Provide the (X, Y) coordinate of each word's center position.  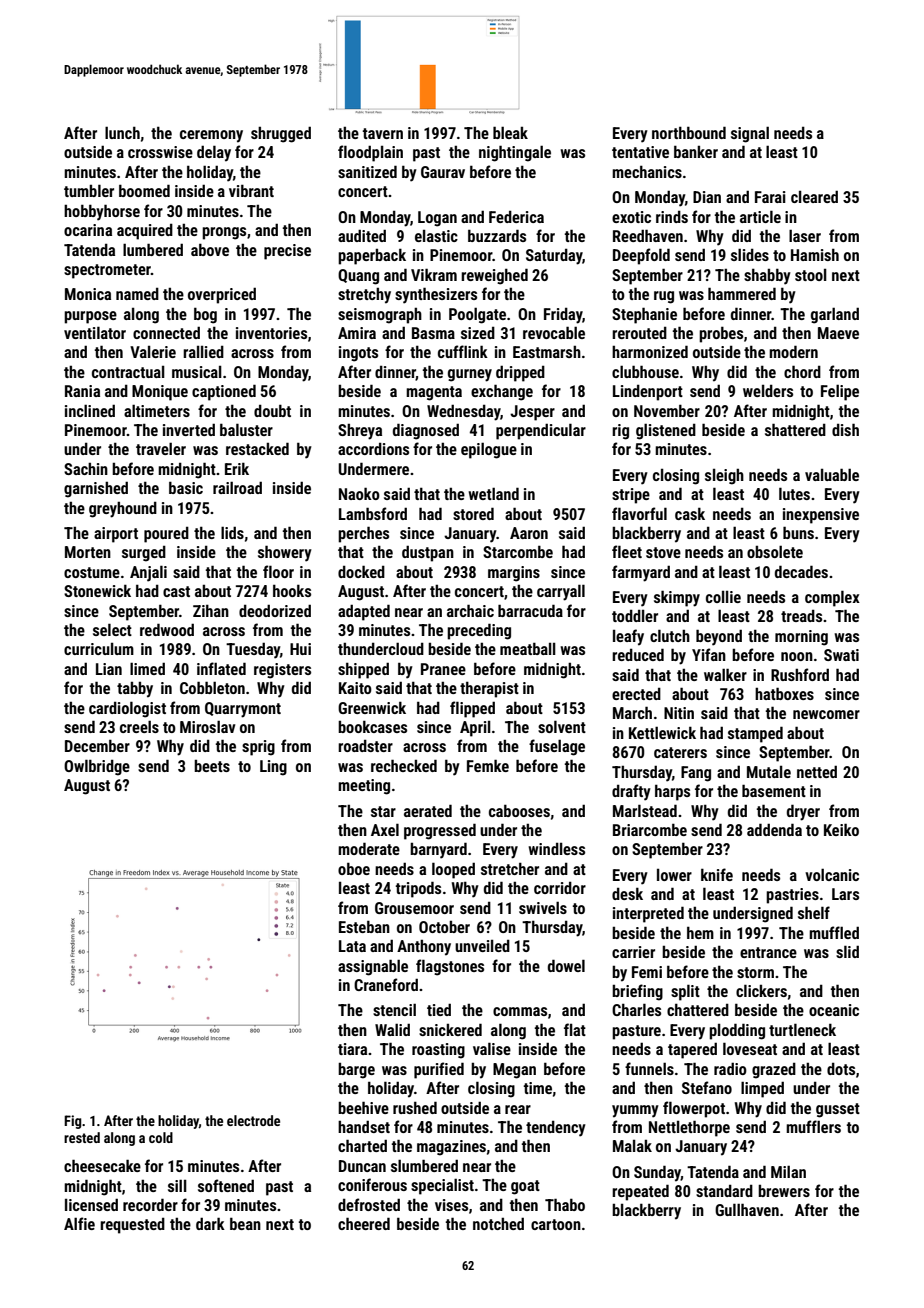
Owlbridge (97, 767)
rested (82, 1137)
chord (802, 371)
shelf (814, 912)
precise (287, 252)
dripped (520, 373)
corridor (560, 887)
